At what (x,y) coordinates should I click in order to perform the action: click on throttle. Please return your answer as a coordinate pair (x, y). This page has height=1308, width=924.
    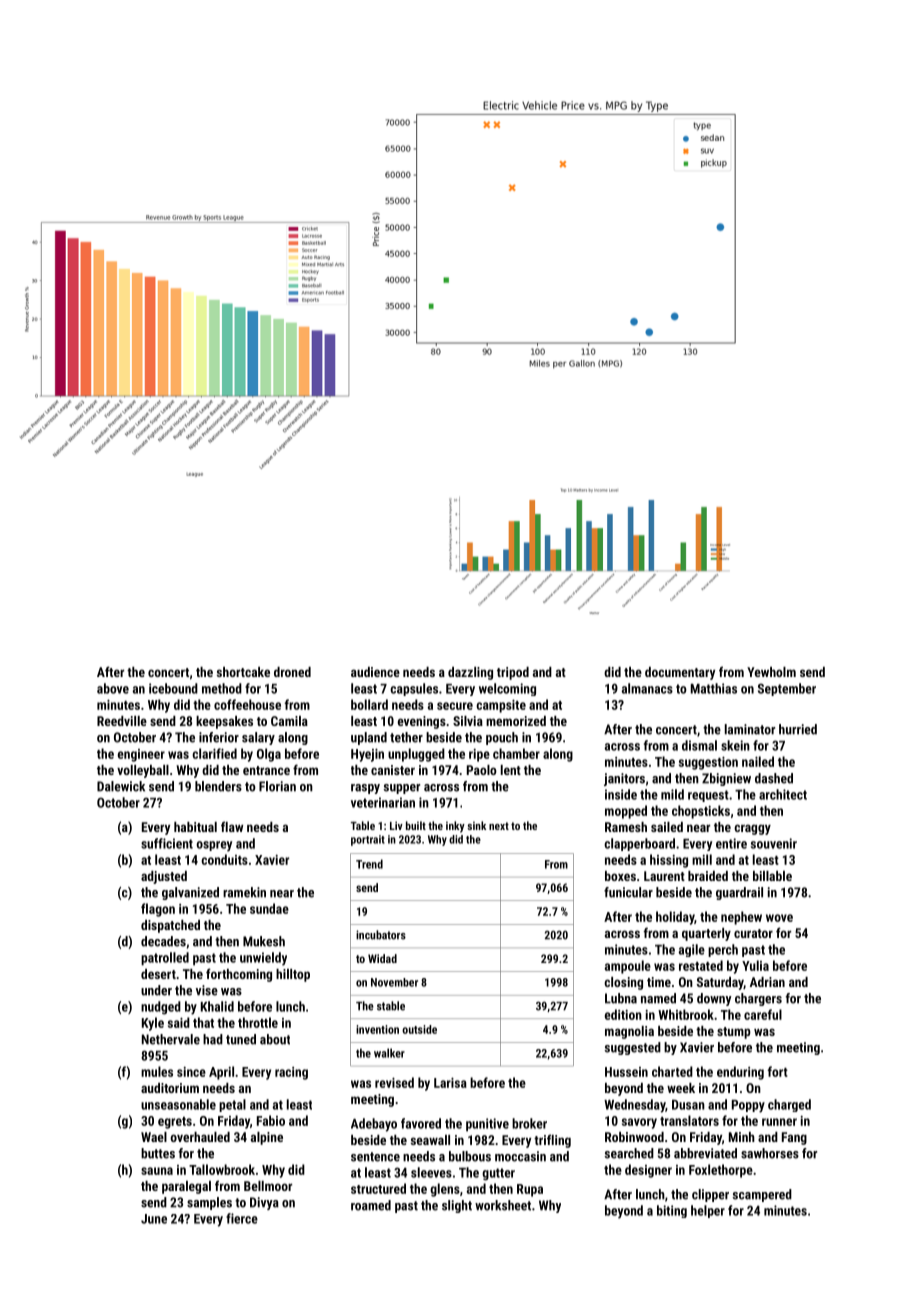
    Looking at the image, I should click on (258, 1022).
